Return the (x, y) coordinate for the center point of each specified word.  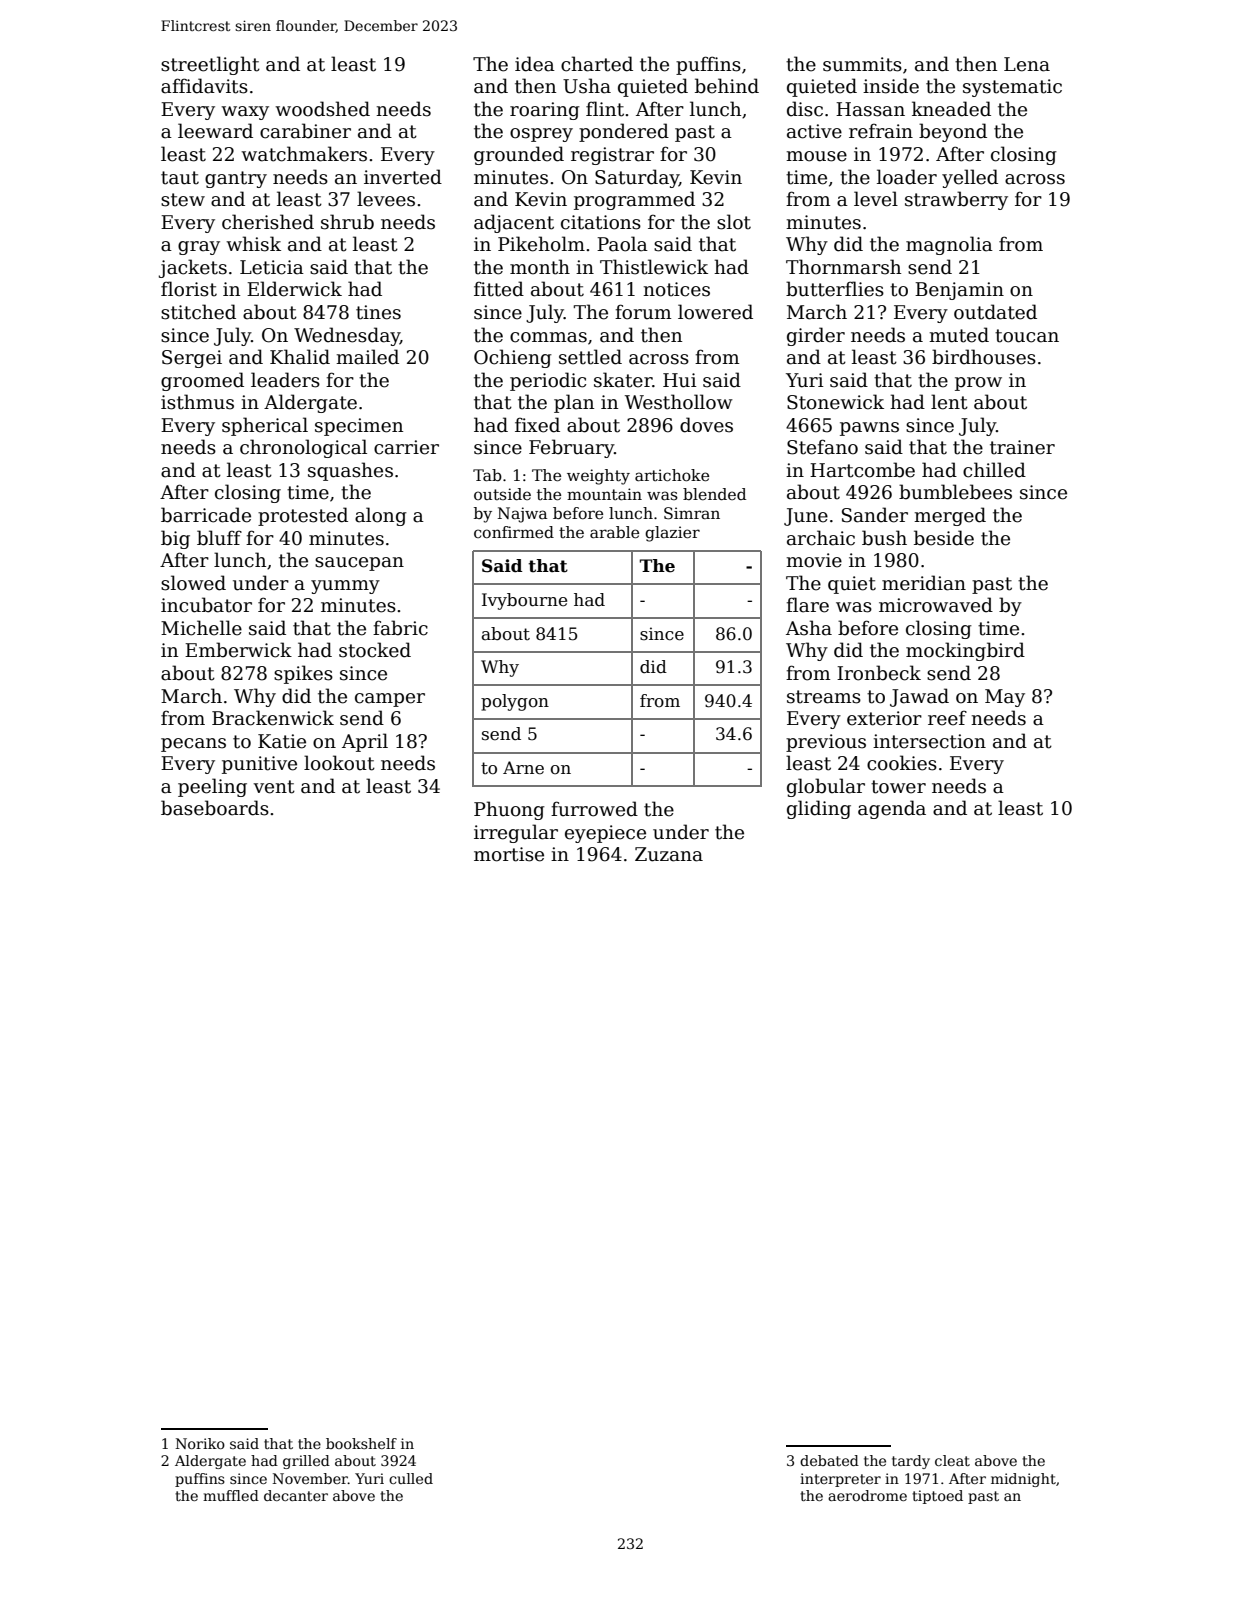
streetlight (210, 65)
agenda (892, 809)
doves (706, 425)
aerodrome (867, 1495)
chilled (994, 470)
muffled (231, 1495)
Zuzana (669, 854)
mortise (509, 854)
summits (862, 64)
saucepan (359, 564)
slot (734, 222)
